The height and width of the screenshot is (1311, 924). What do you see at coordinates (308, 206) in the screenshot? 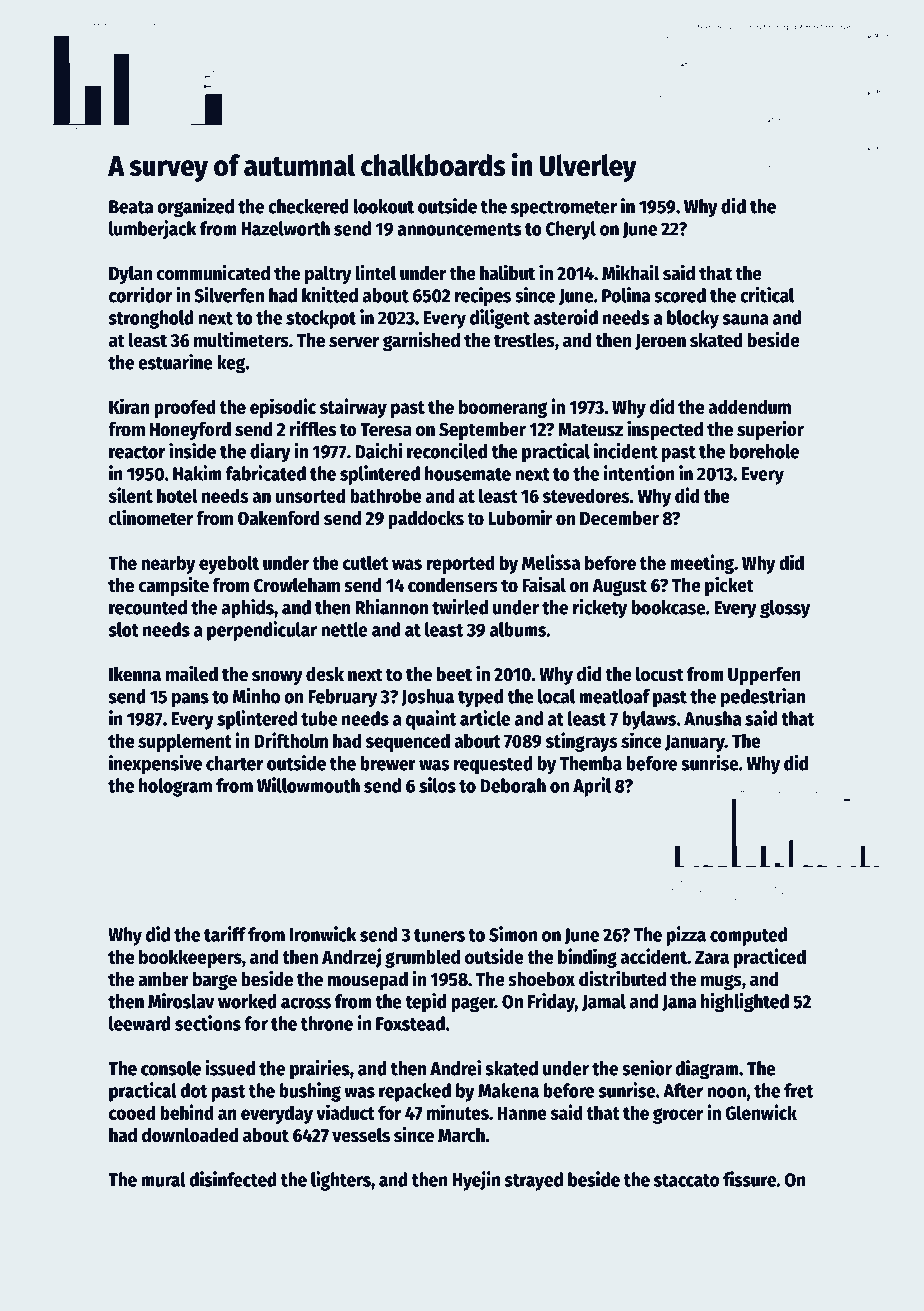
I see `checkered` at bounding box center [308, 206].
